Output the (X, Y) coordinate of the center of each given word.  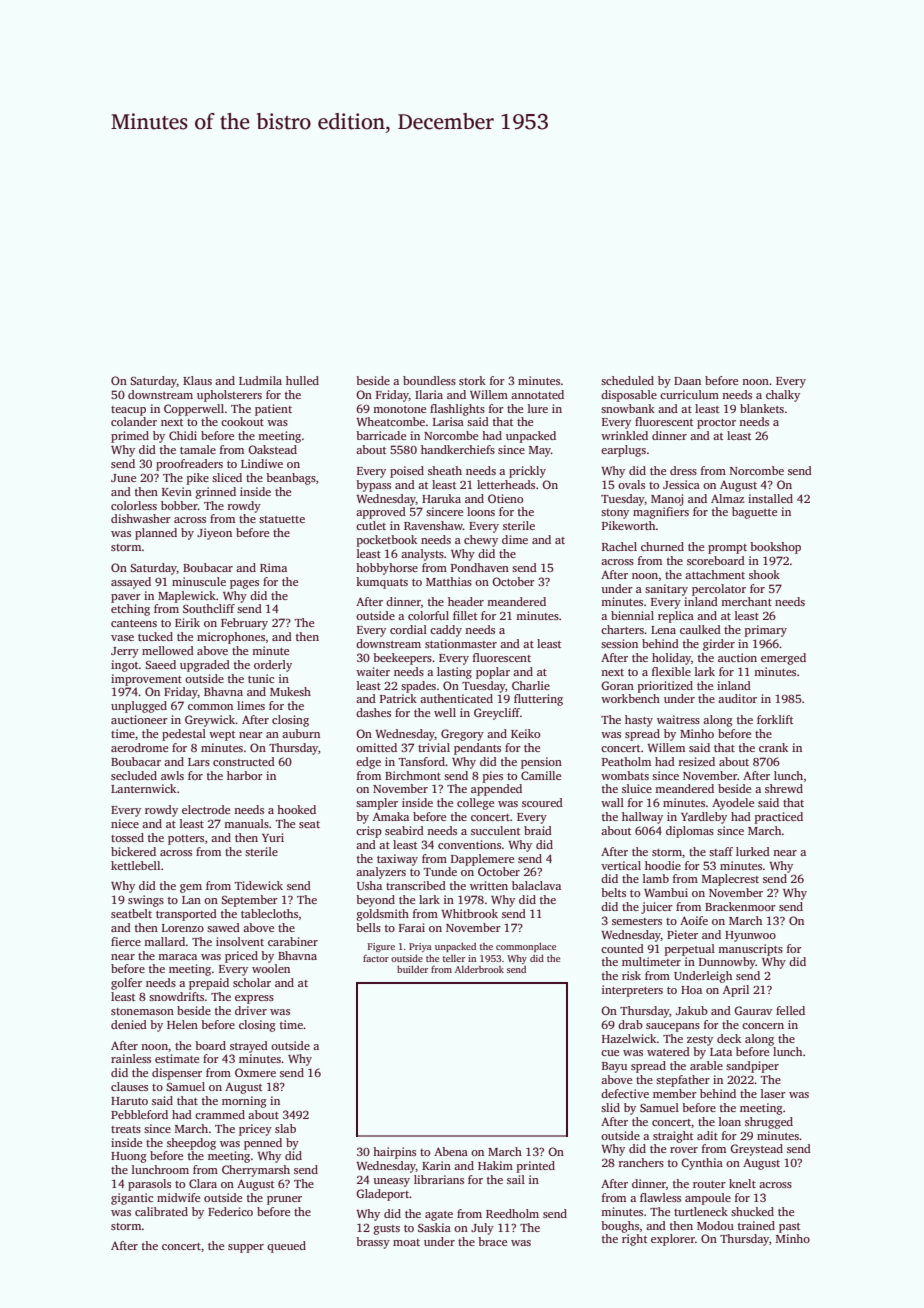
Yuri (273, 837)
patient (273, 410)
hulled (302, 380)
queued (286, 1247)
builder (412, 969)
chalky (783, 396)
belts (613, 892)
